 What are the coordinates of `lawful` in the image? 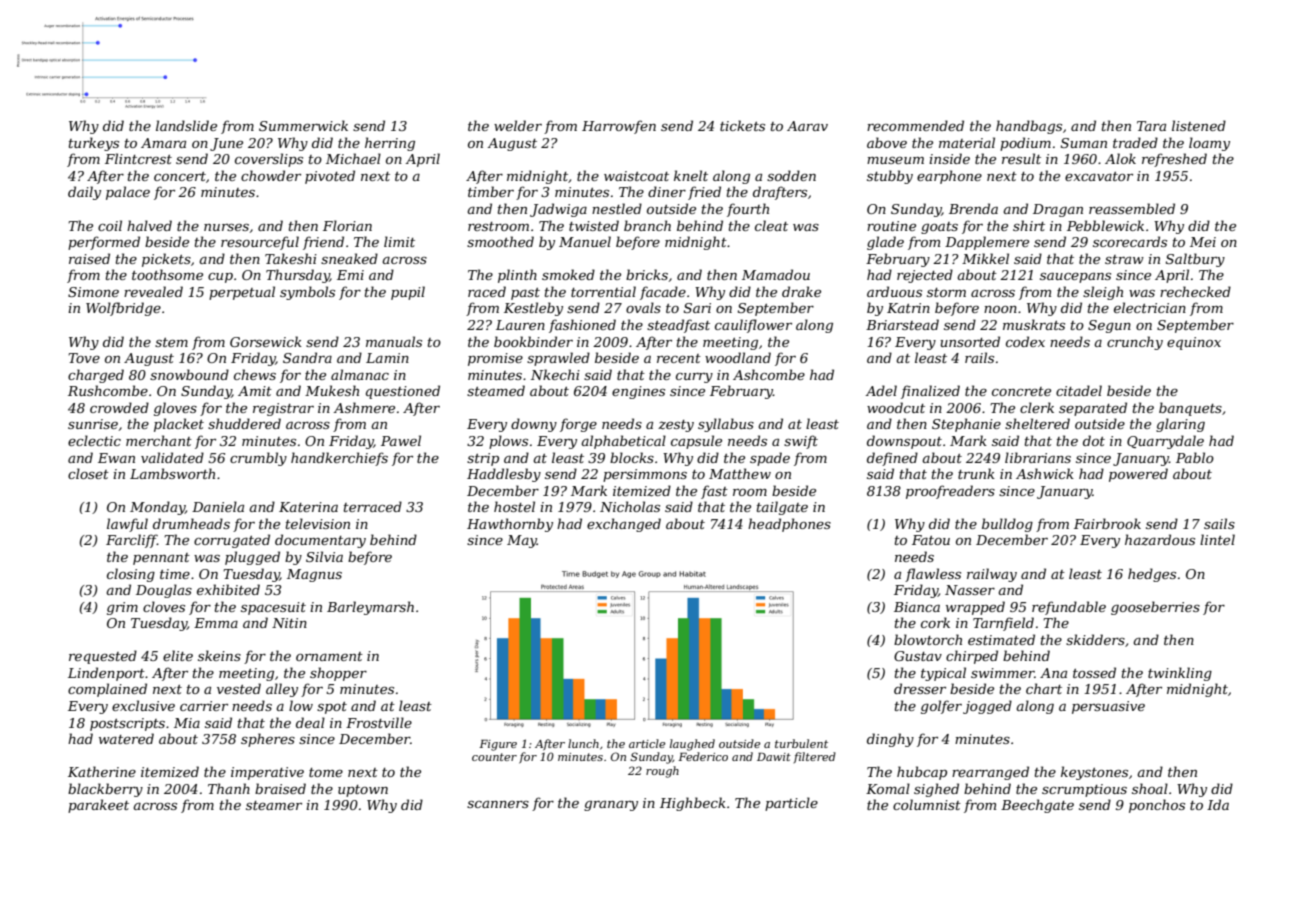 It's located at (127, 525).
